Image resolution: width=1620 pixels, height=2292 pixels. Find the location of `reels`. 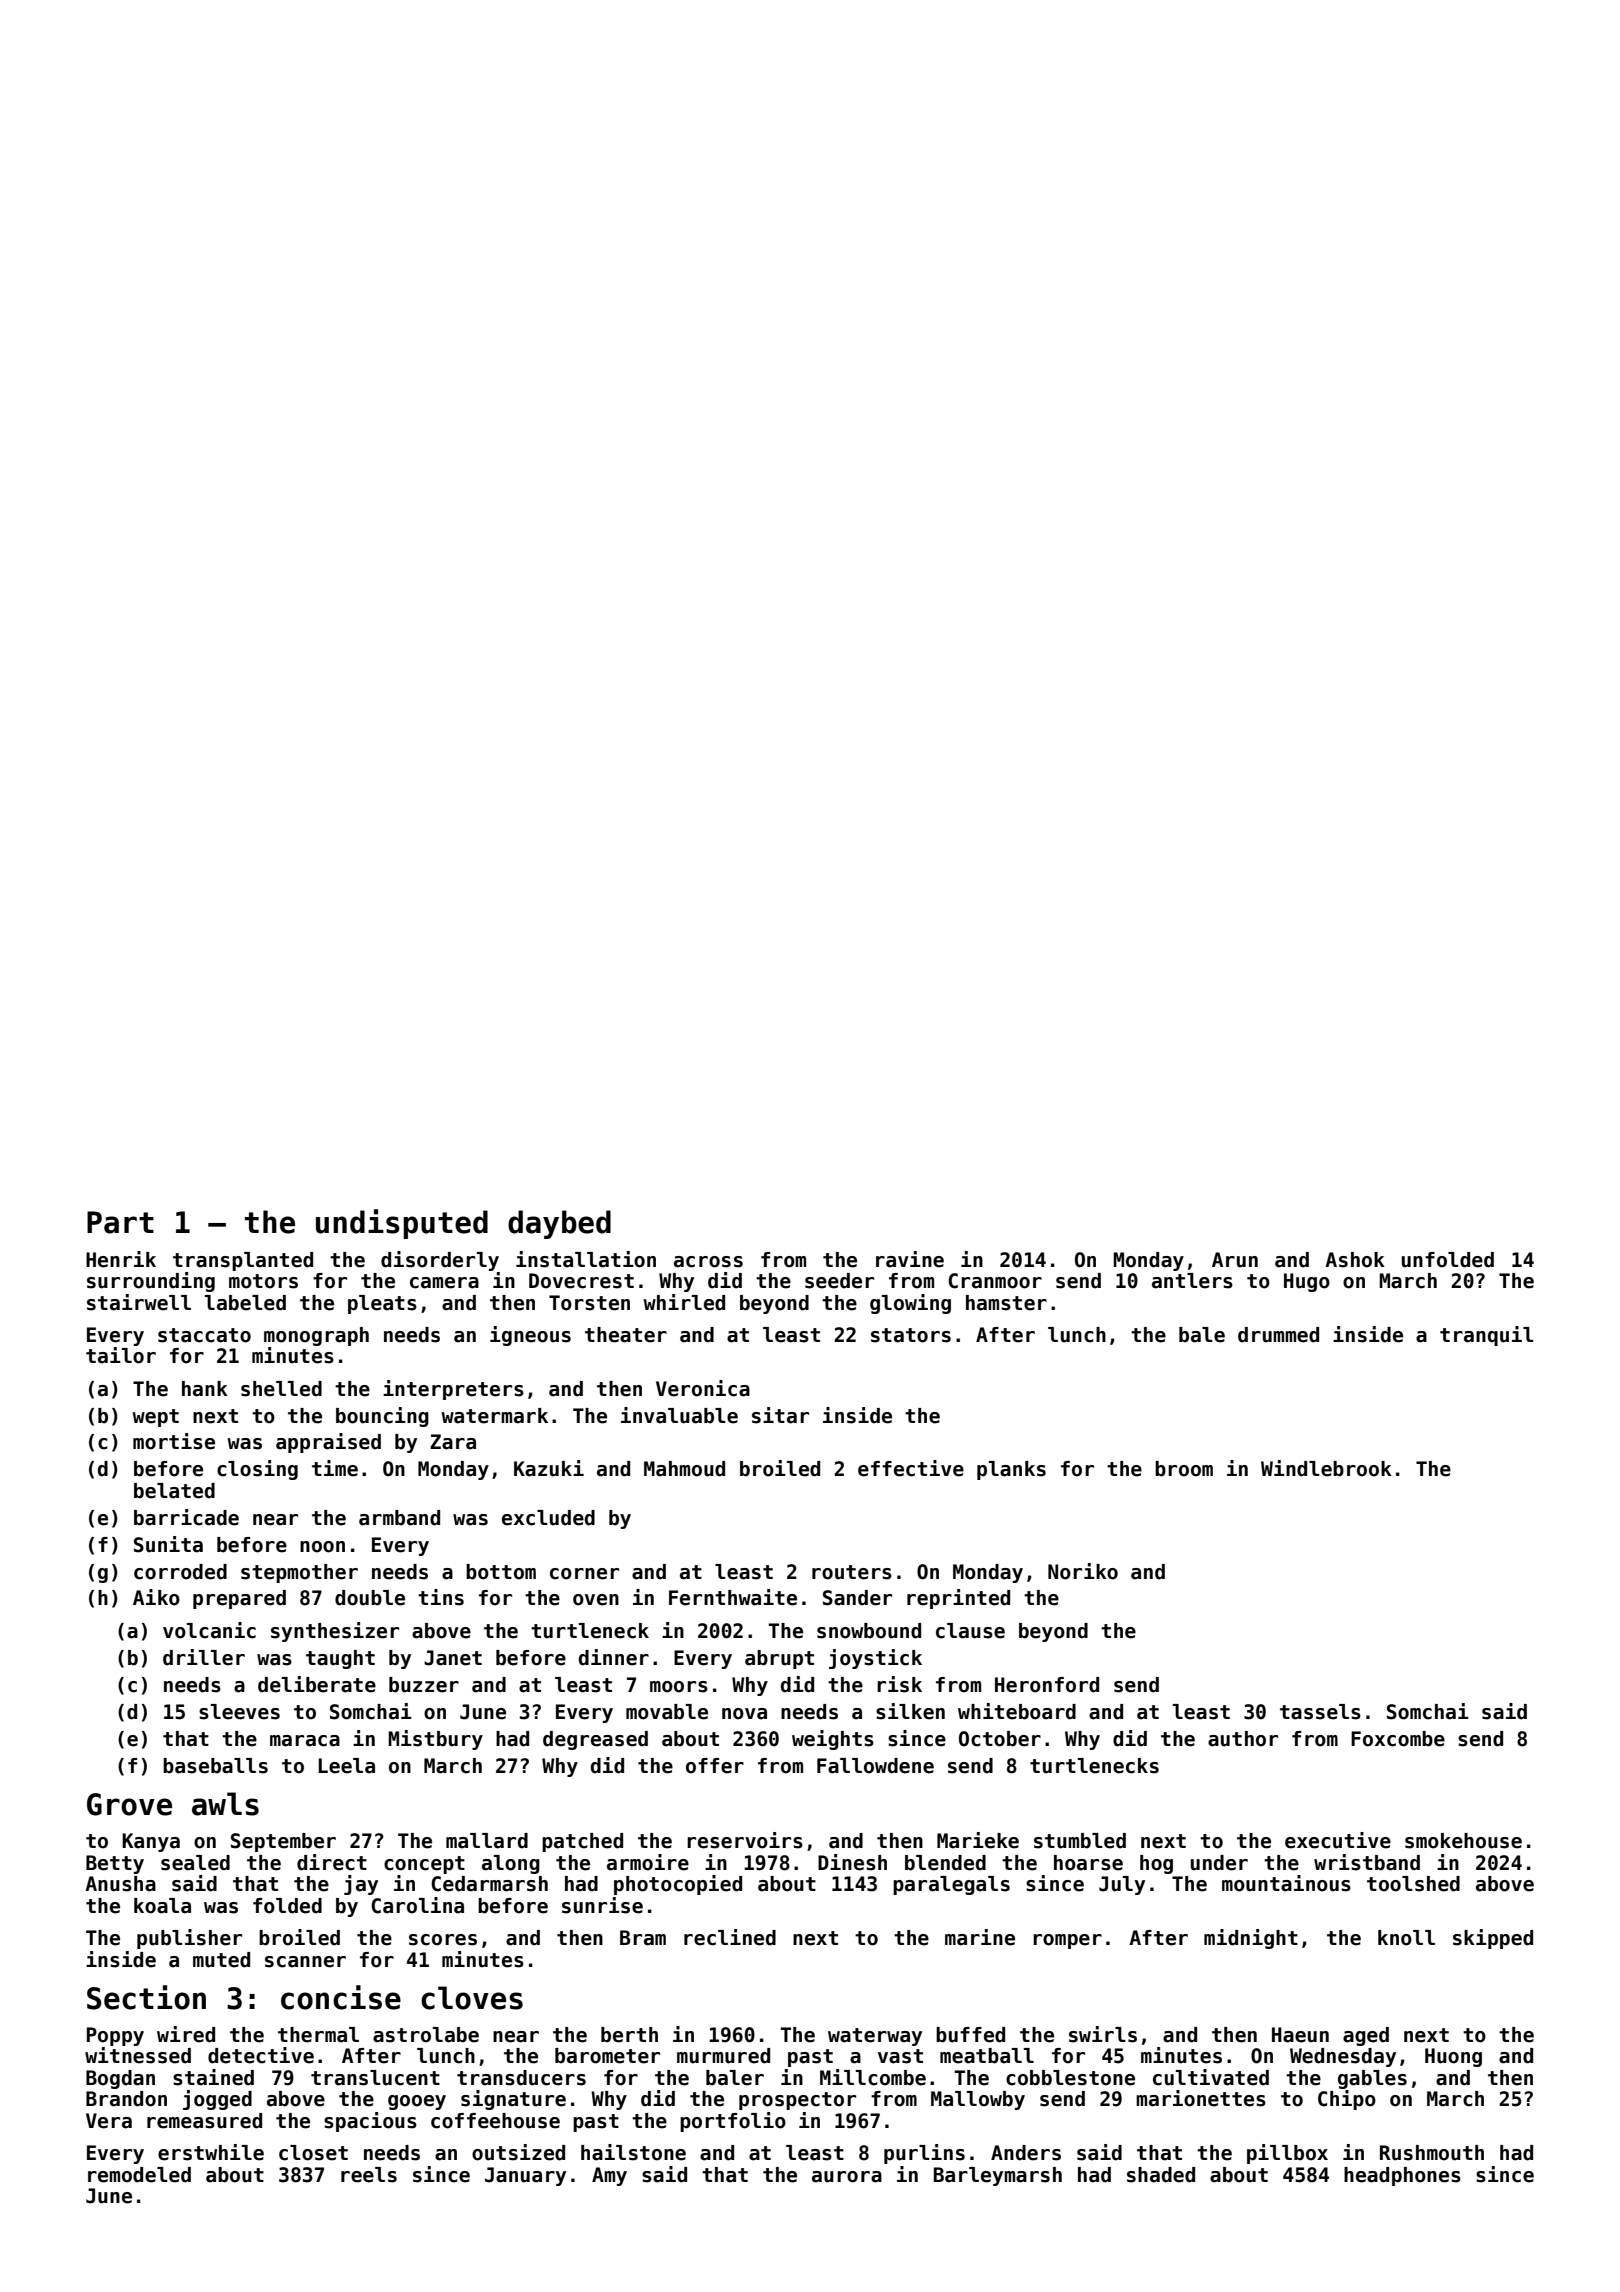

reels is located at coordinates (369, 2175).
